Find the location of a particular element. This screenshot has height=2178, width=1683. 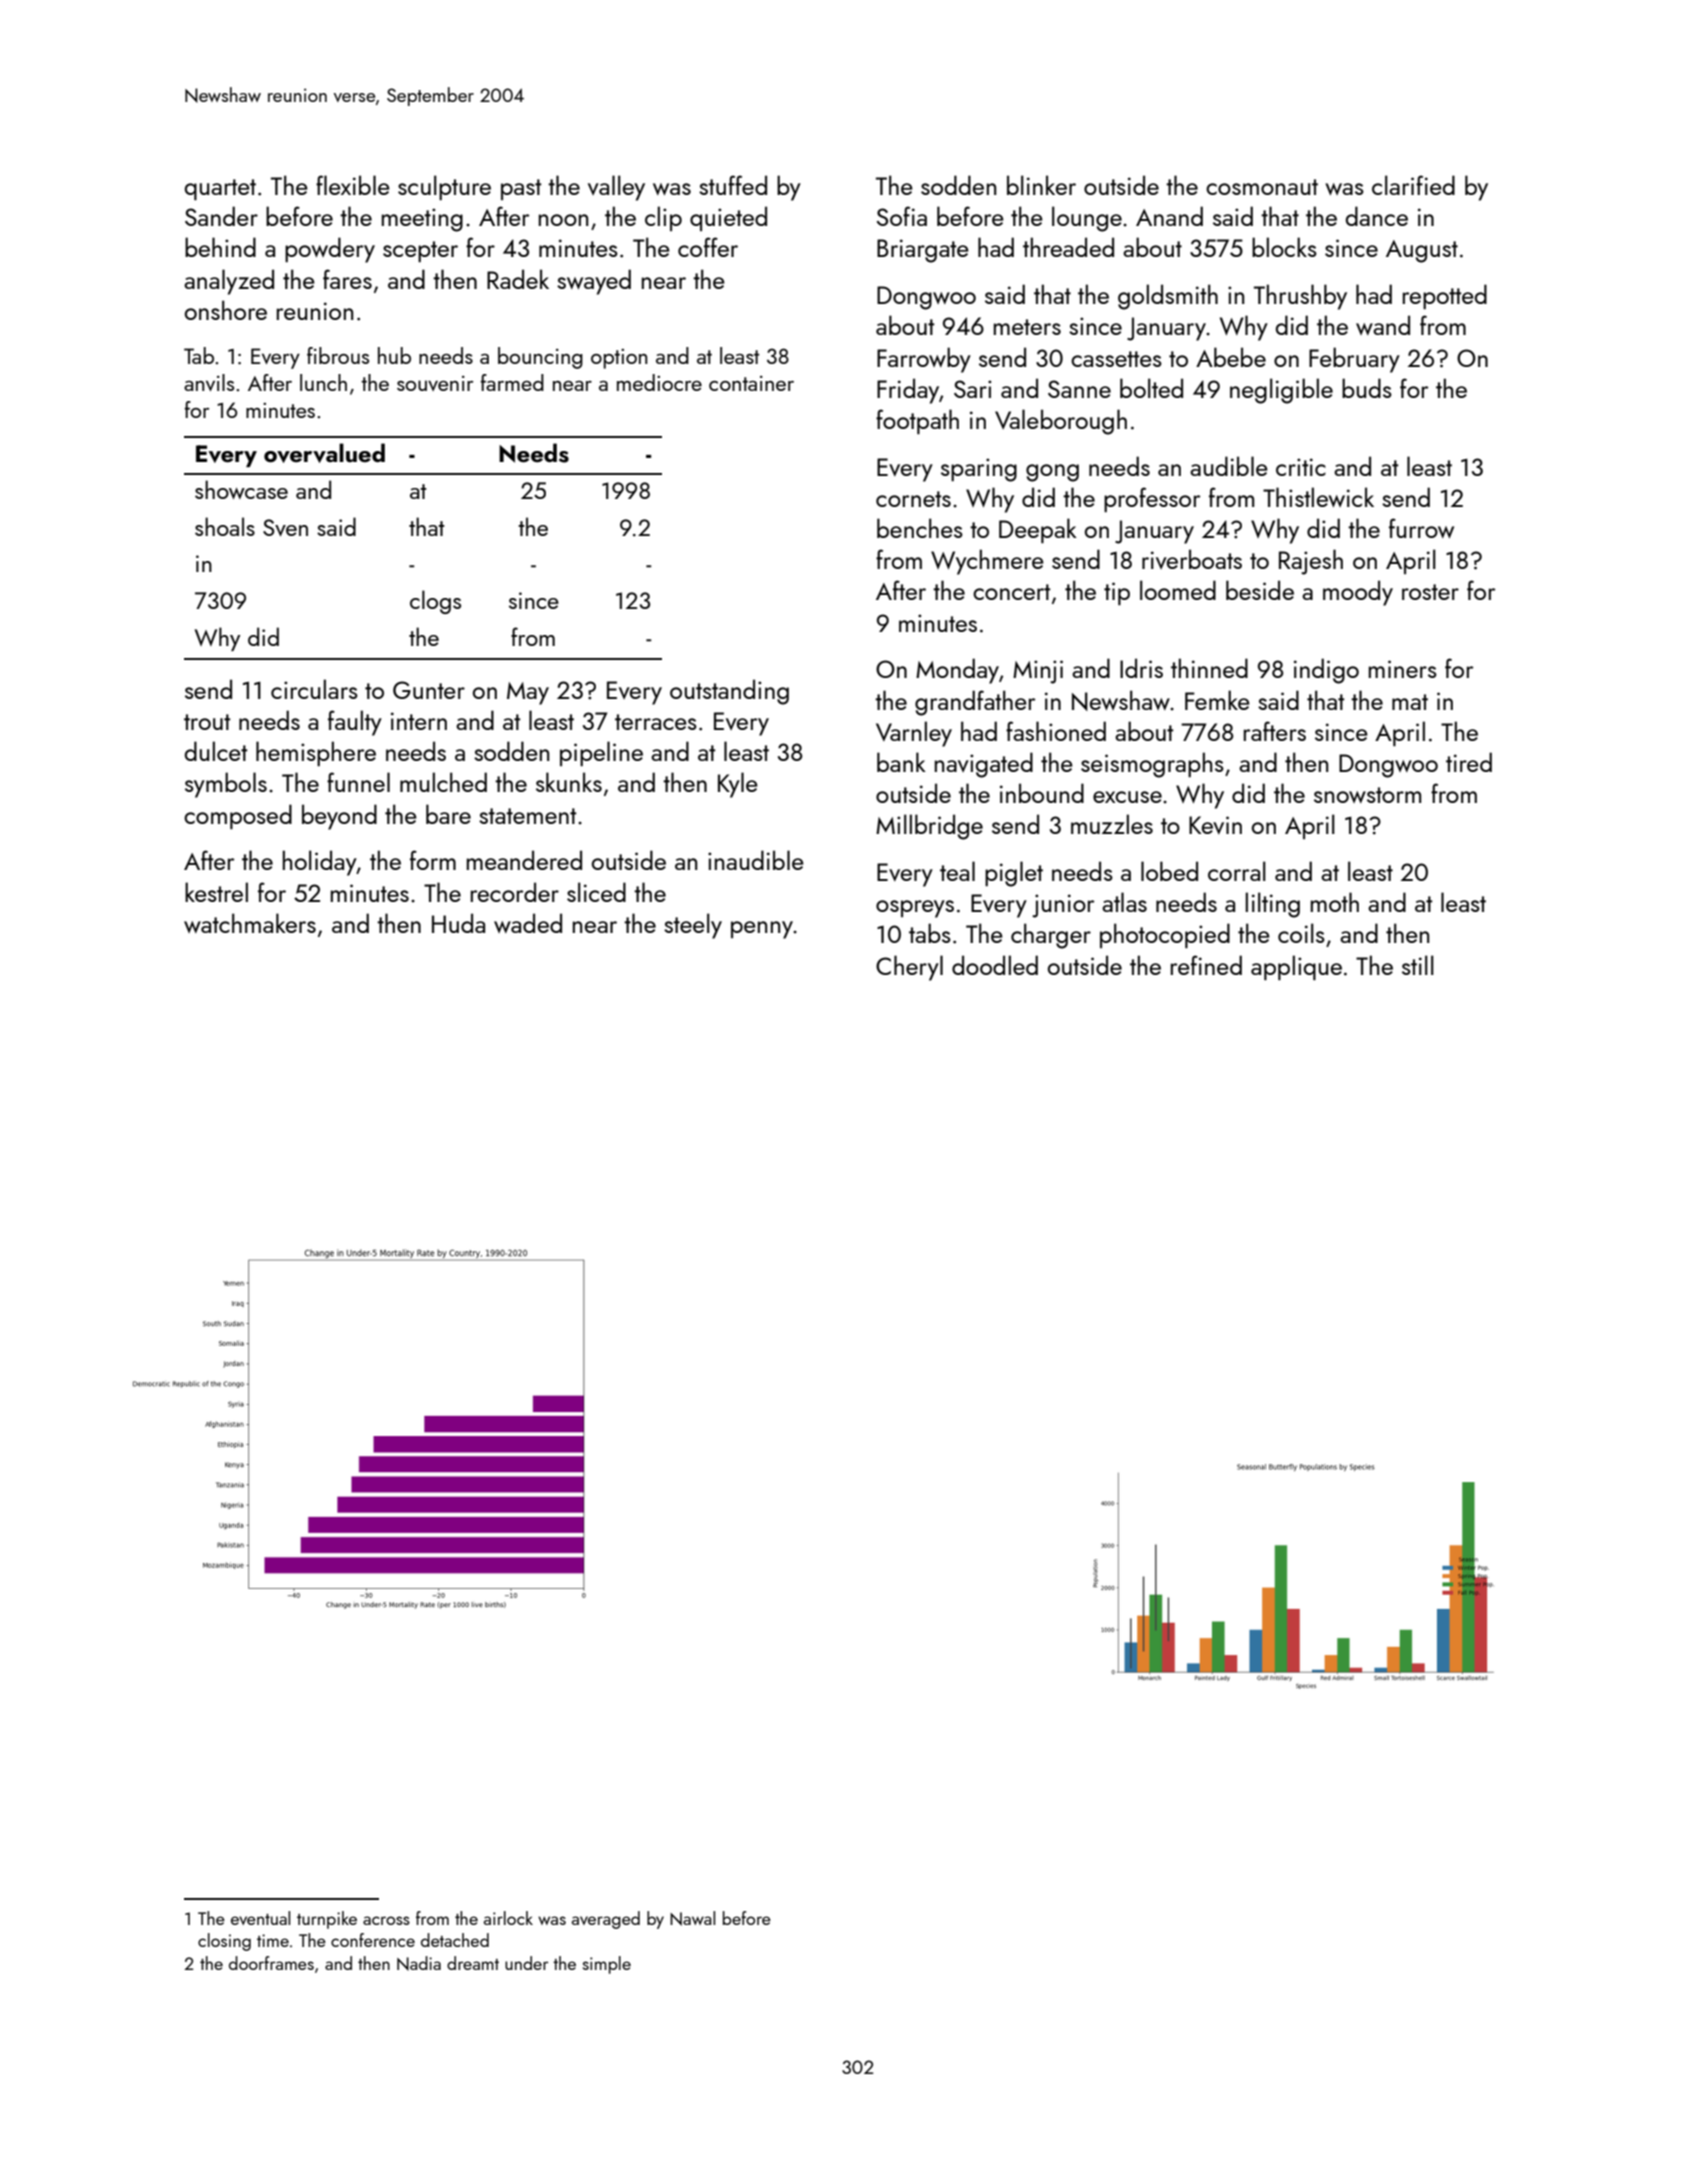

Nadia is located at coordinates (419, 1963).
